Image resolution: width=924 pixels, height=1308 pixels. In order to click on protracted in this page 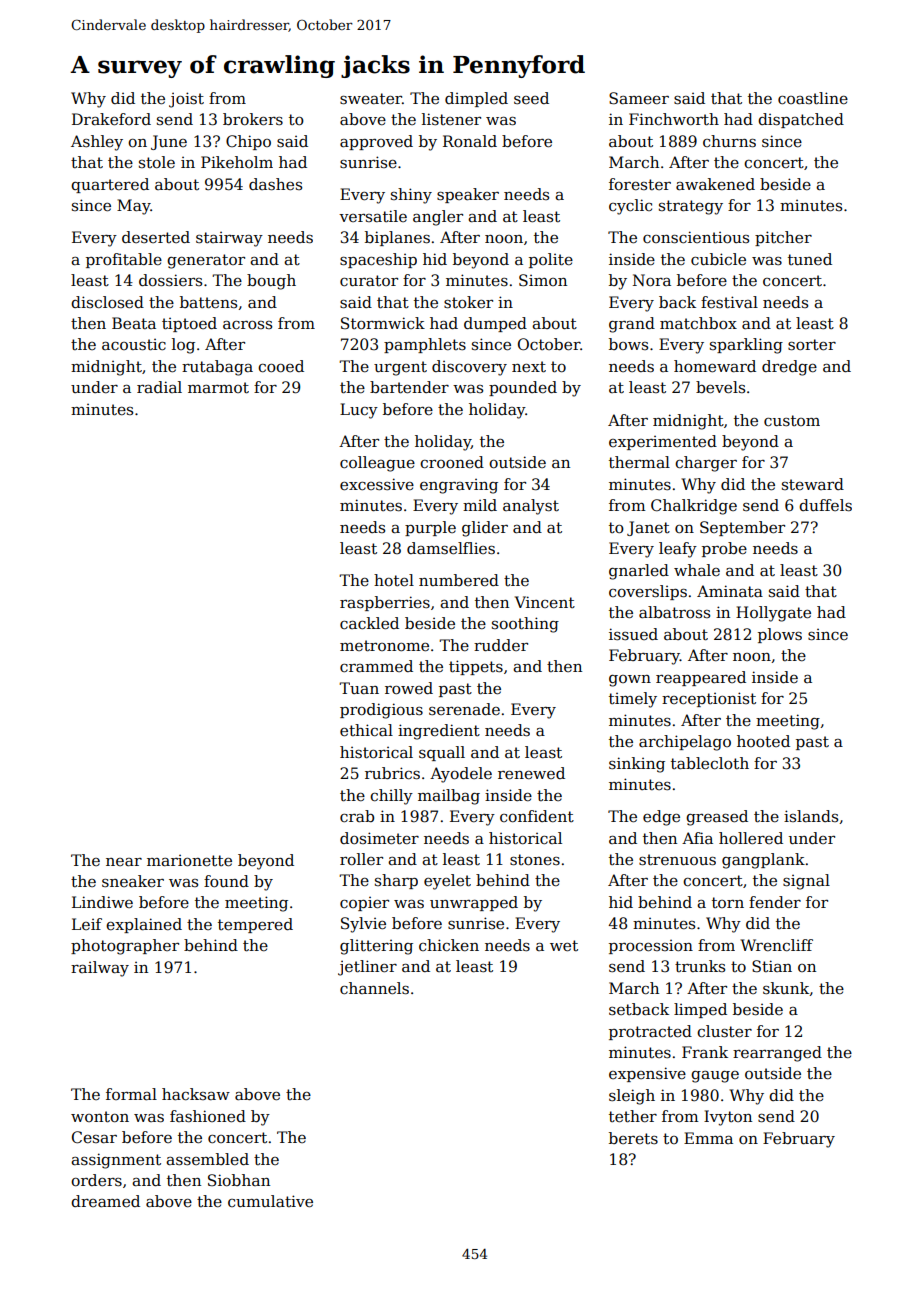, I will do `click(650, 1032)`.
